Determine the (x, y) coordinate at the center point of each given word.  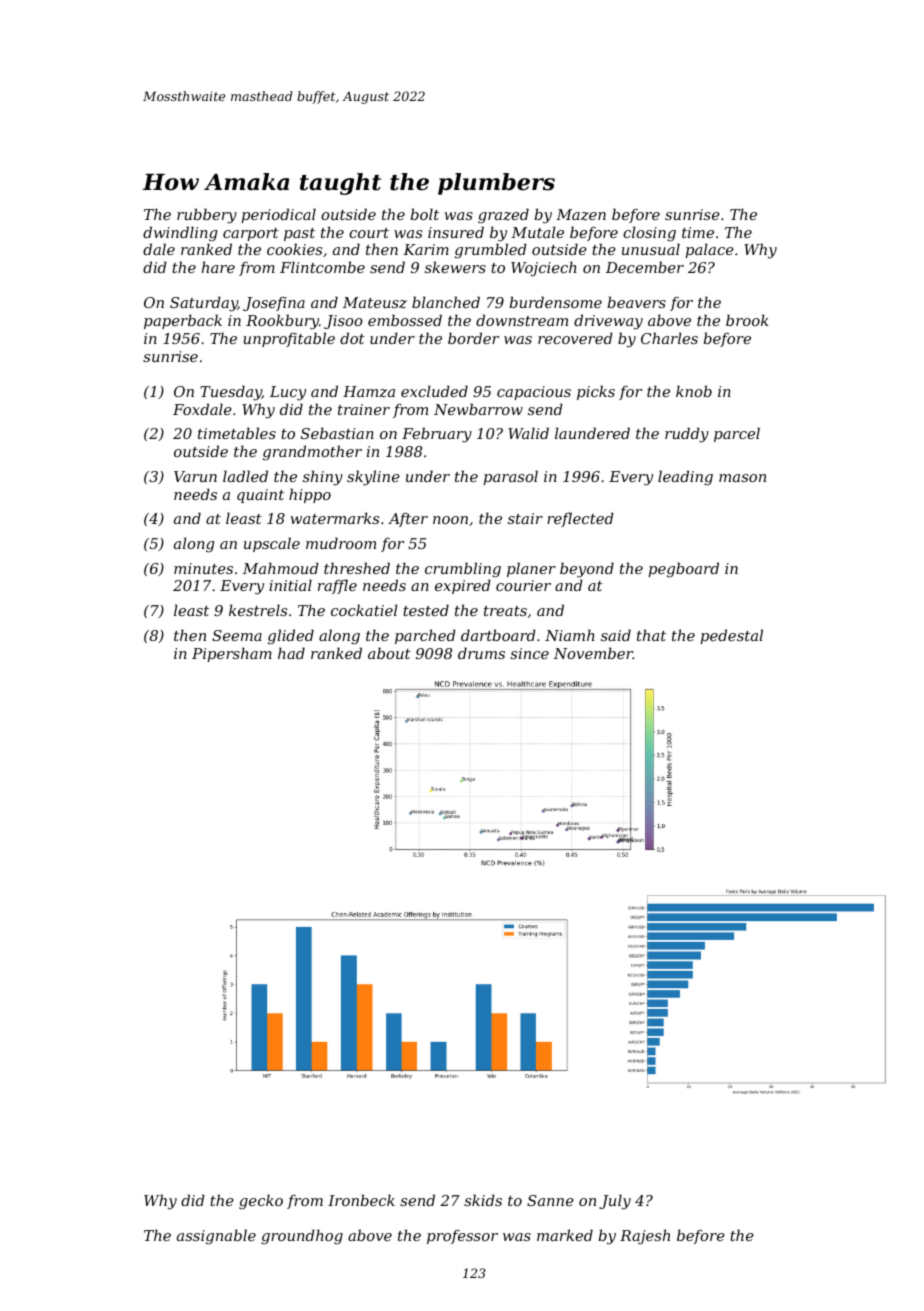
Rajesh (645, 1236)
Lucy (288, 393)
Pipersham (232, 654)
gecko (261, 1202)
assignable (216, 1237)
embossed (405, 320)
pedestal (732, 636)
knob (694, 391)
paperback (183, 321)
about (389, 653)
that (651, 635)
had (291, 653)
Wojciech (544, 269)
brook (747, 320)
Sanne (550, 1200)
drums (481, 653)
